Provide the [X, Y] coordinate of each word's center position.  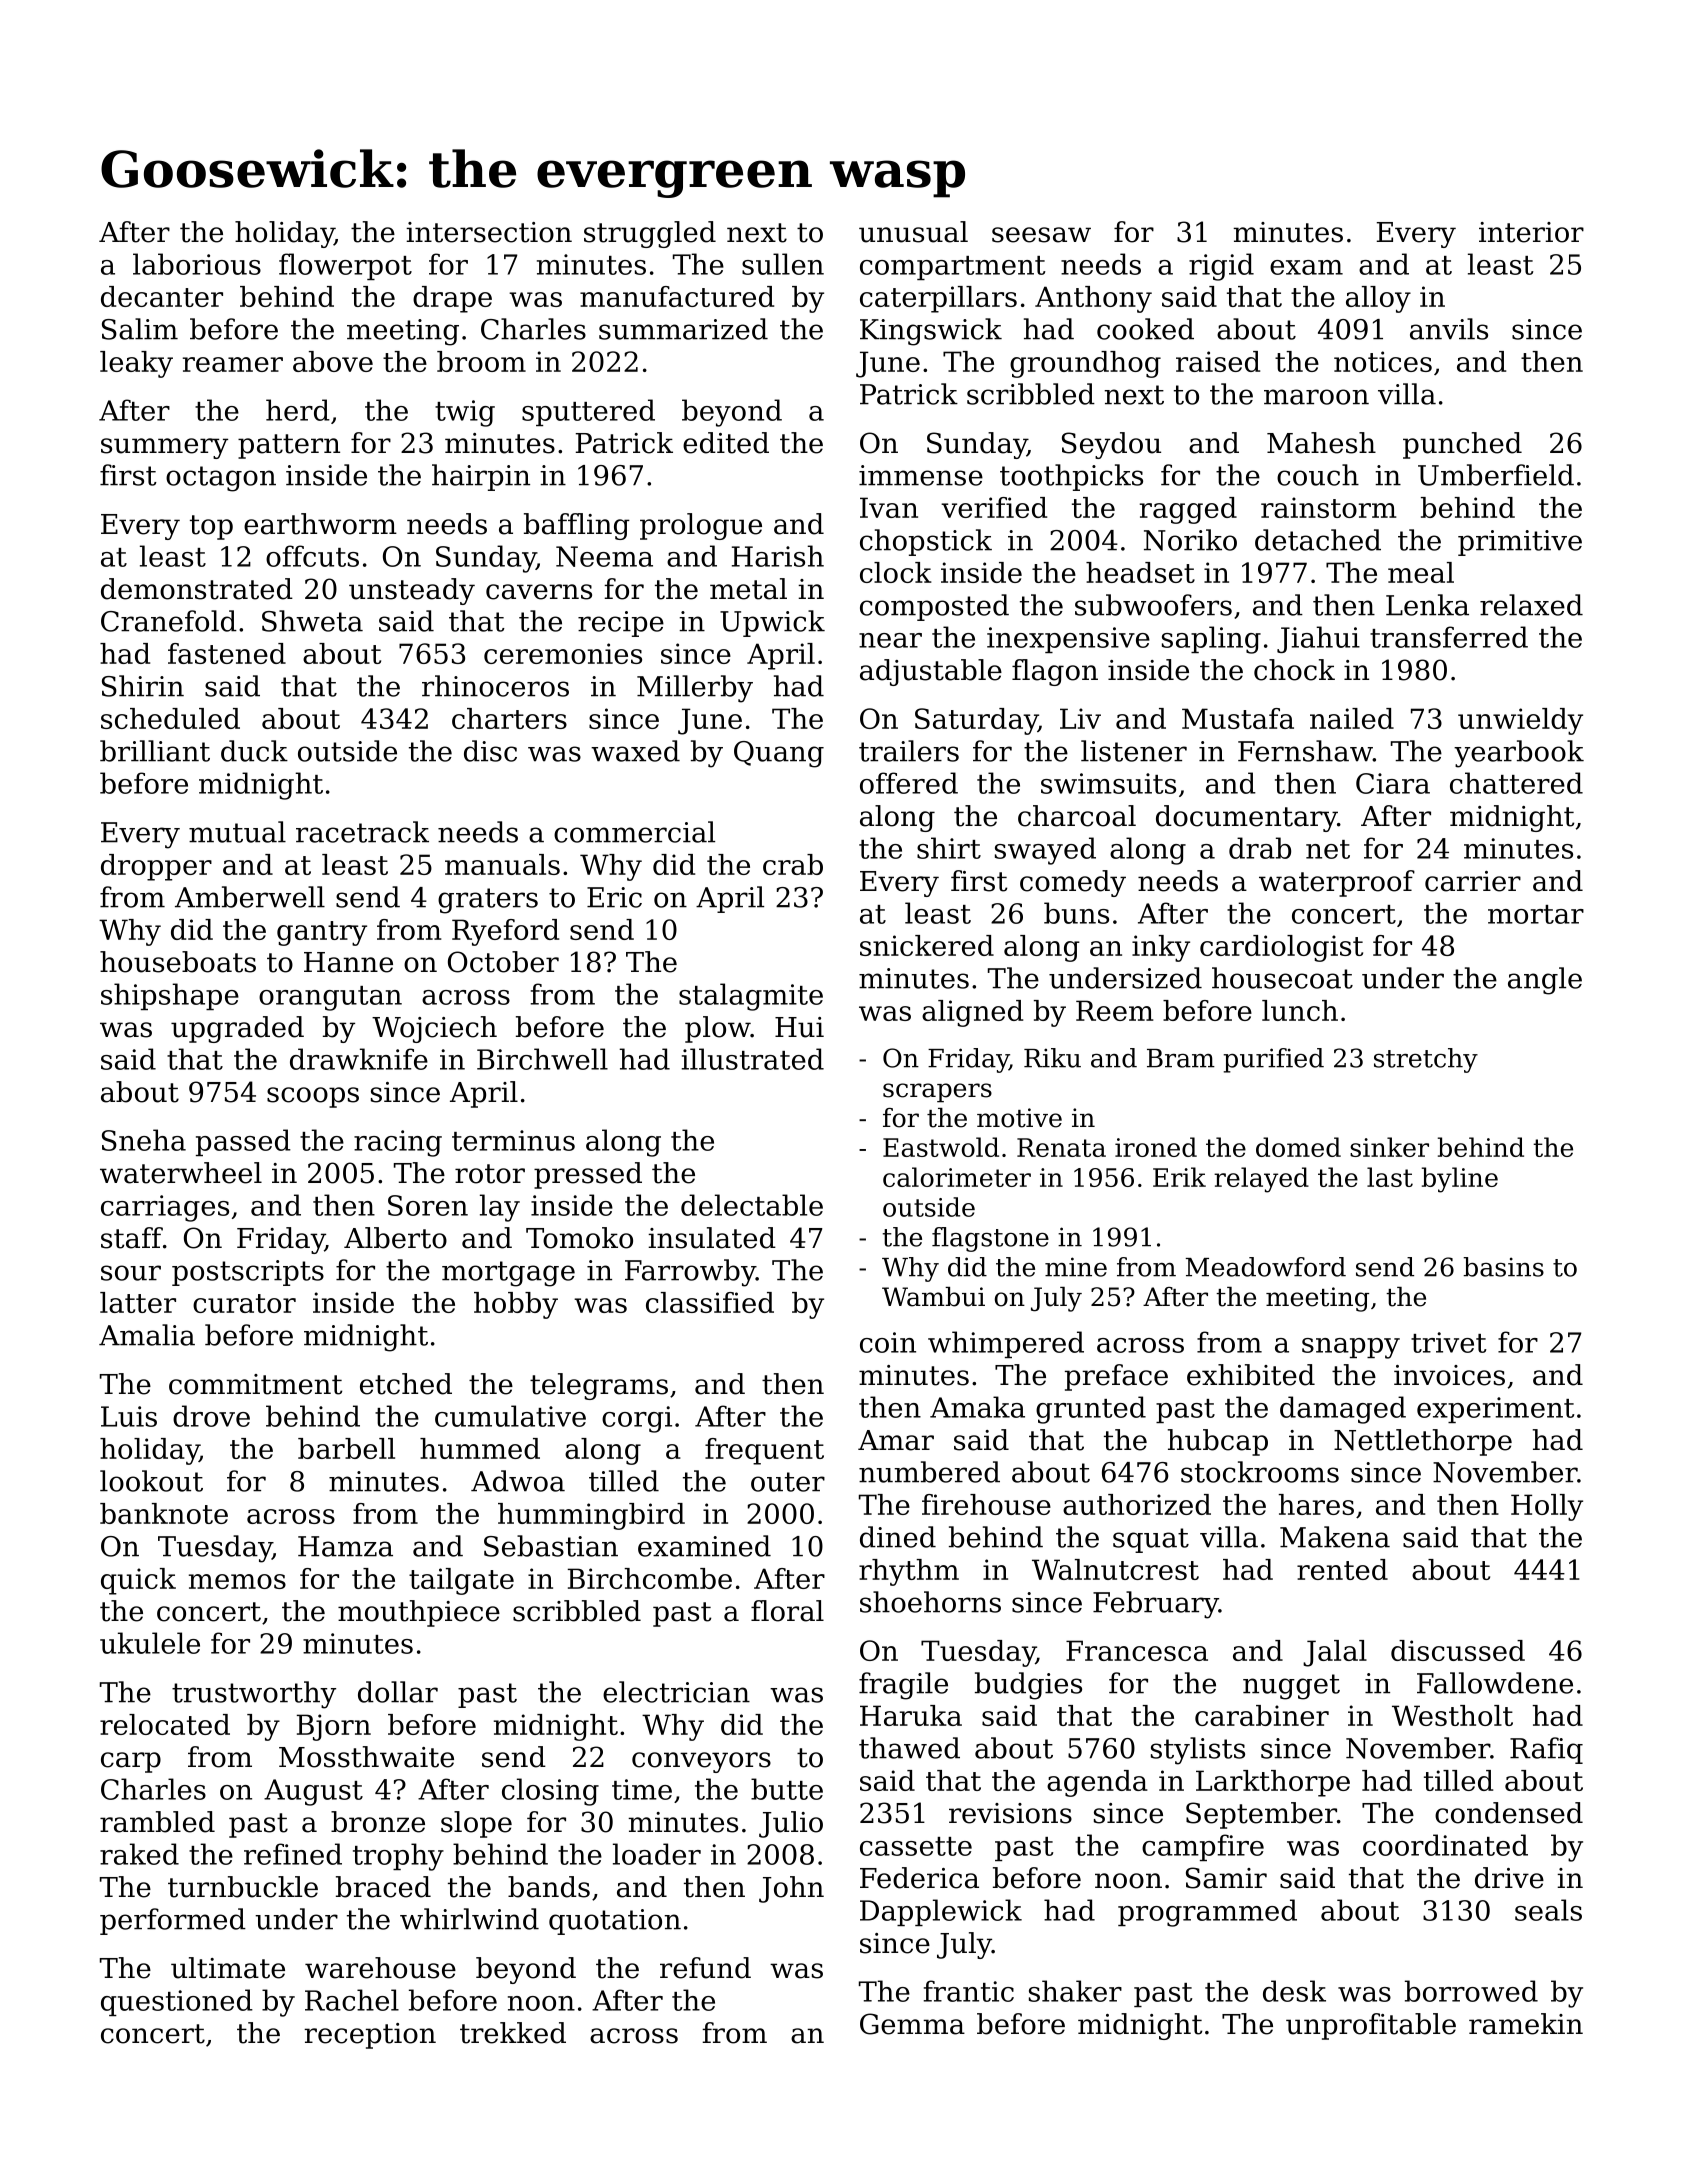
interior [1531, 232]
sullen [783, 264]
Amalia [147, 1335]
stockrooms [1260, 1472]
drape [452, 299]
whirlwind [469, 1919]
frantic [969, 1991]
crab [793, 864]
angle [1545, 981]
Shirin [143, 686]
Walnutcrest [1115, 1569]
